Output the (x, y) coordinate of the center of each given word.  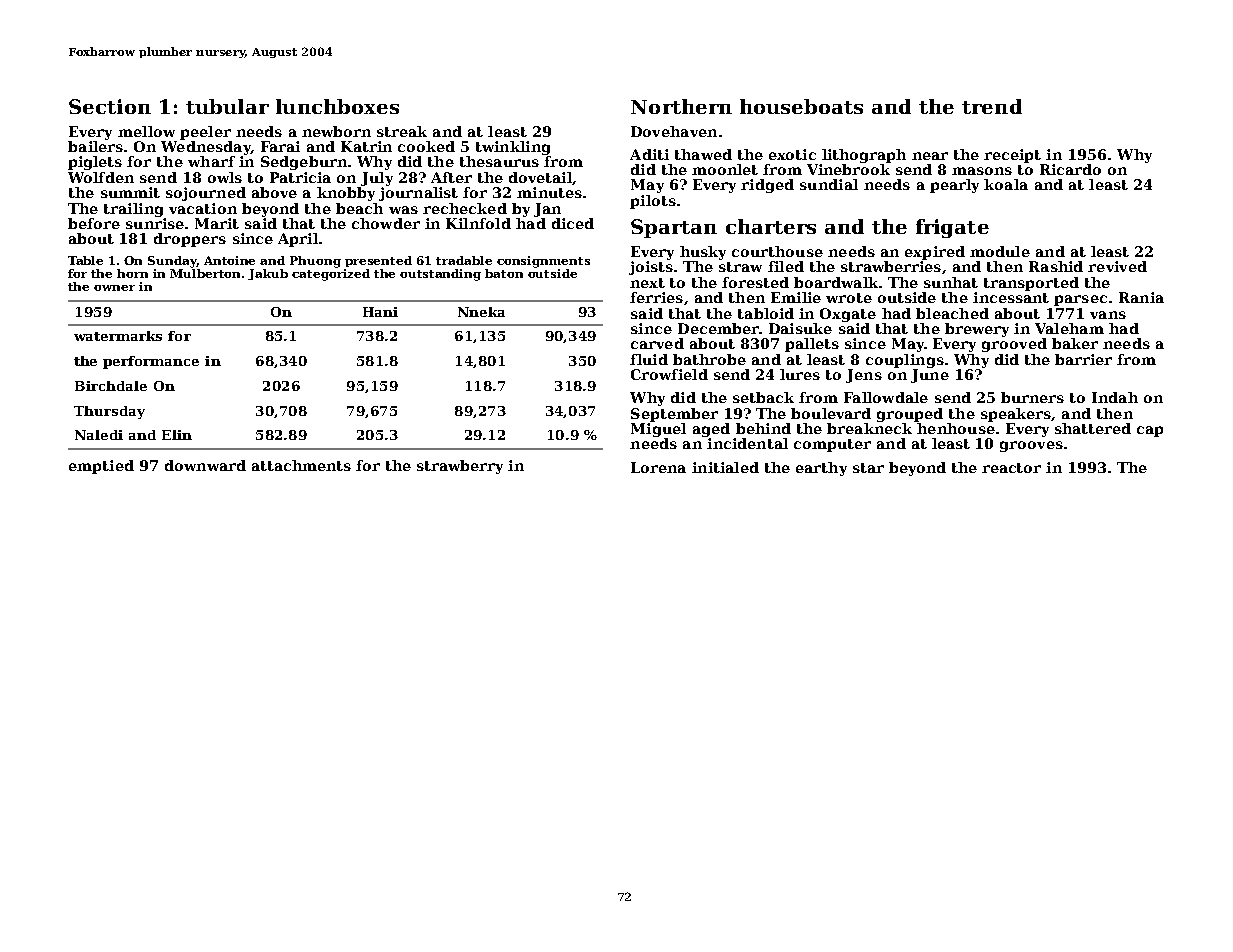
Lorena (658, 467)
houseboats (801, 106)
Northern (681, 106)
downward (205, 465)
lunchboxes (337, 106)
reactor (1011, 468)
